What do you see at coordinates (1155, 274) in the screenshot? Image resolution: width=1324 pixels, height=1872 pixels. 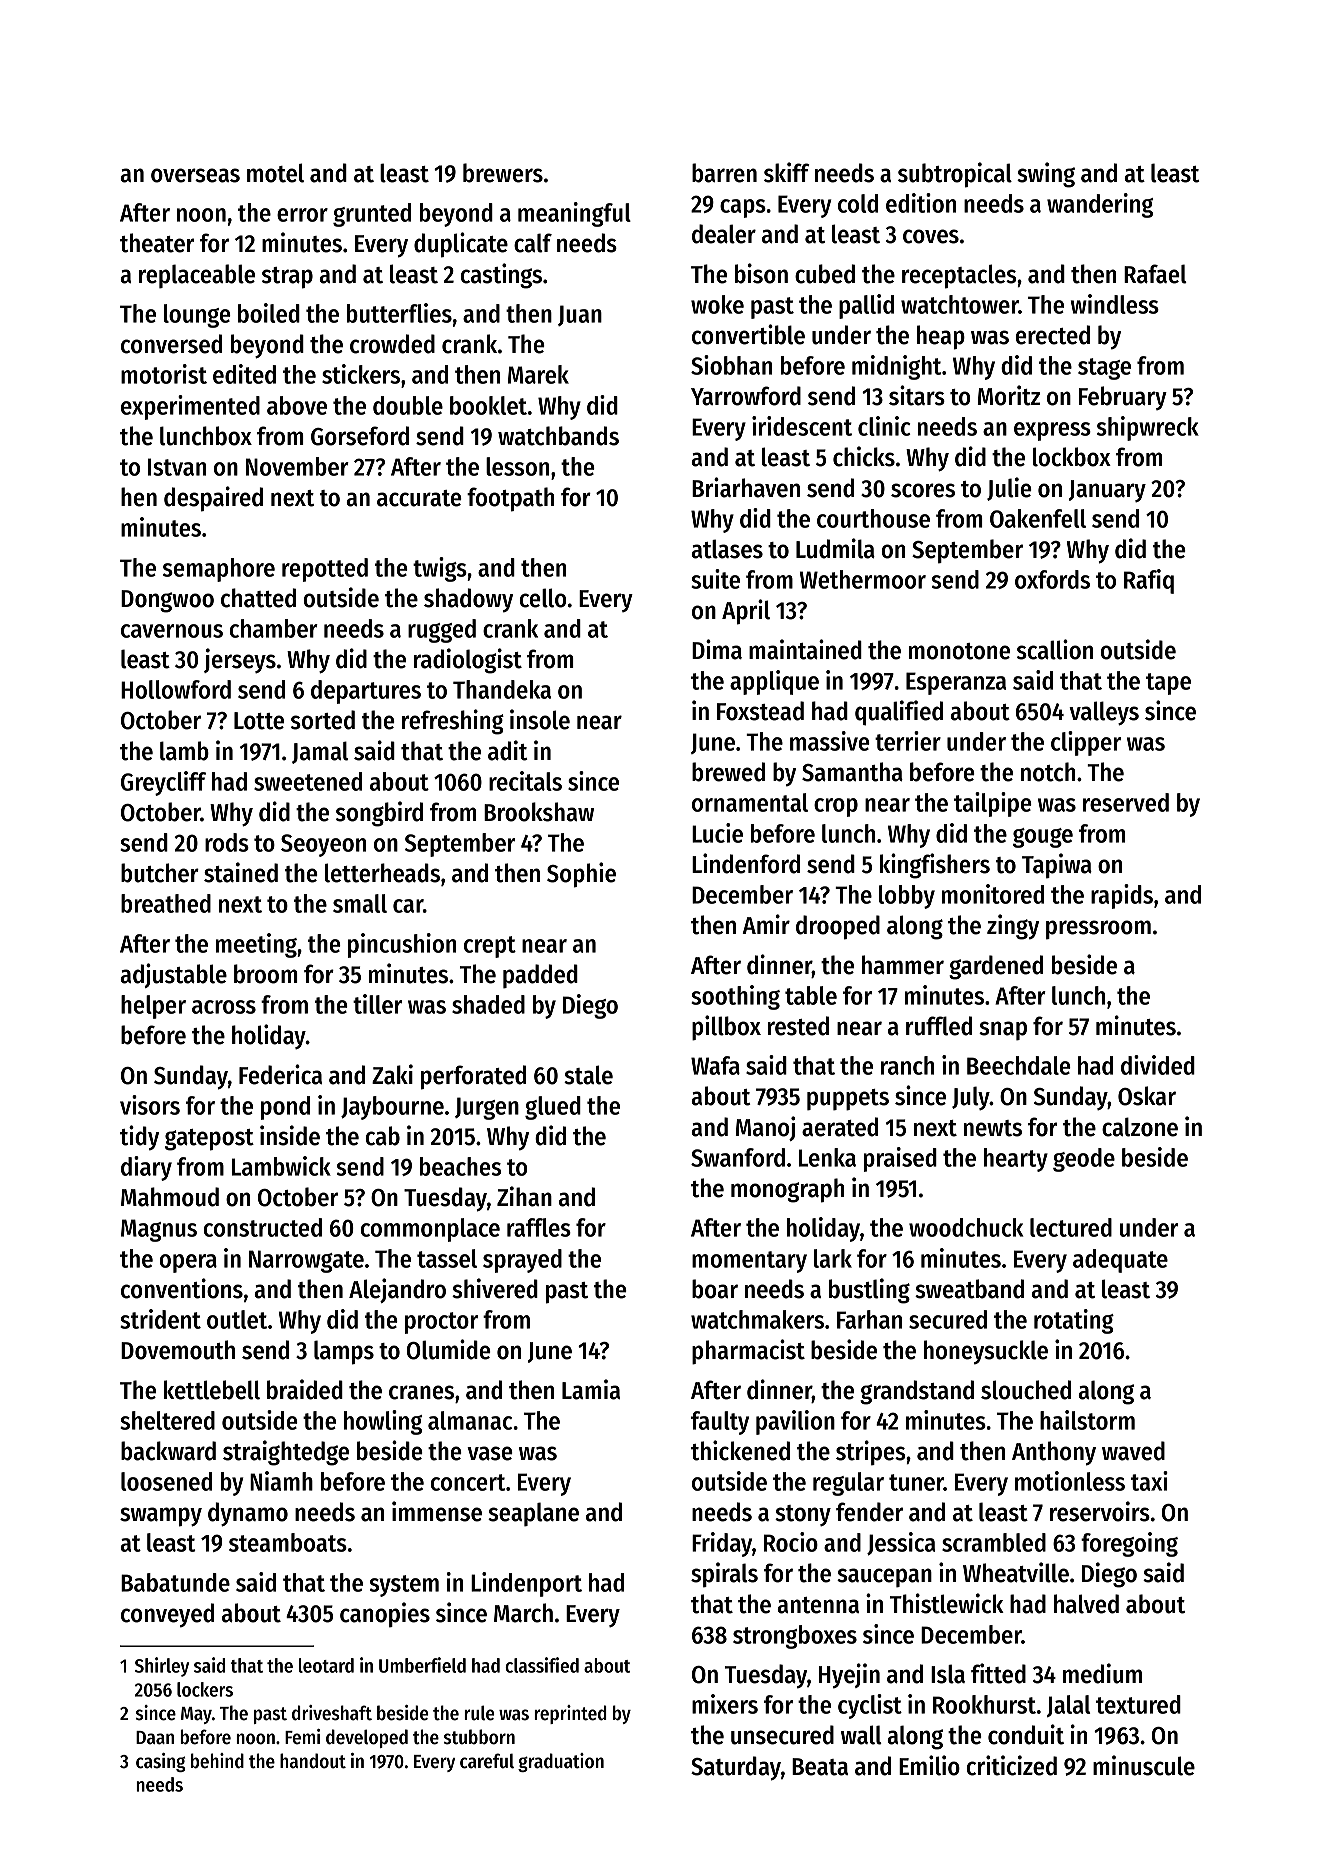 I see `Rafael` at bounding box center [1155, 274].
